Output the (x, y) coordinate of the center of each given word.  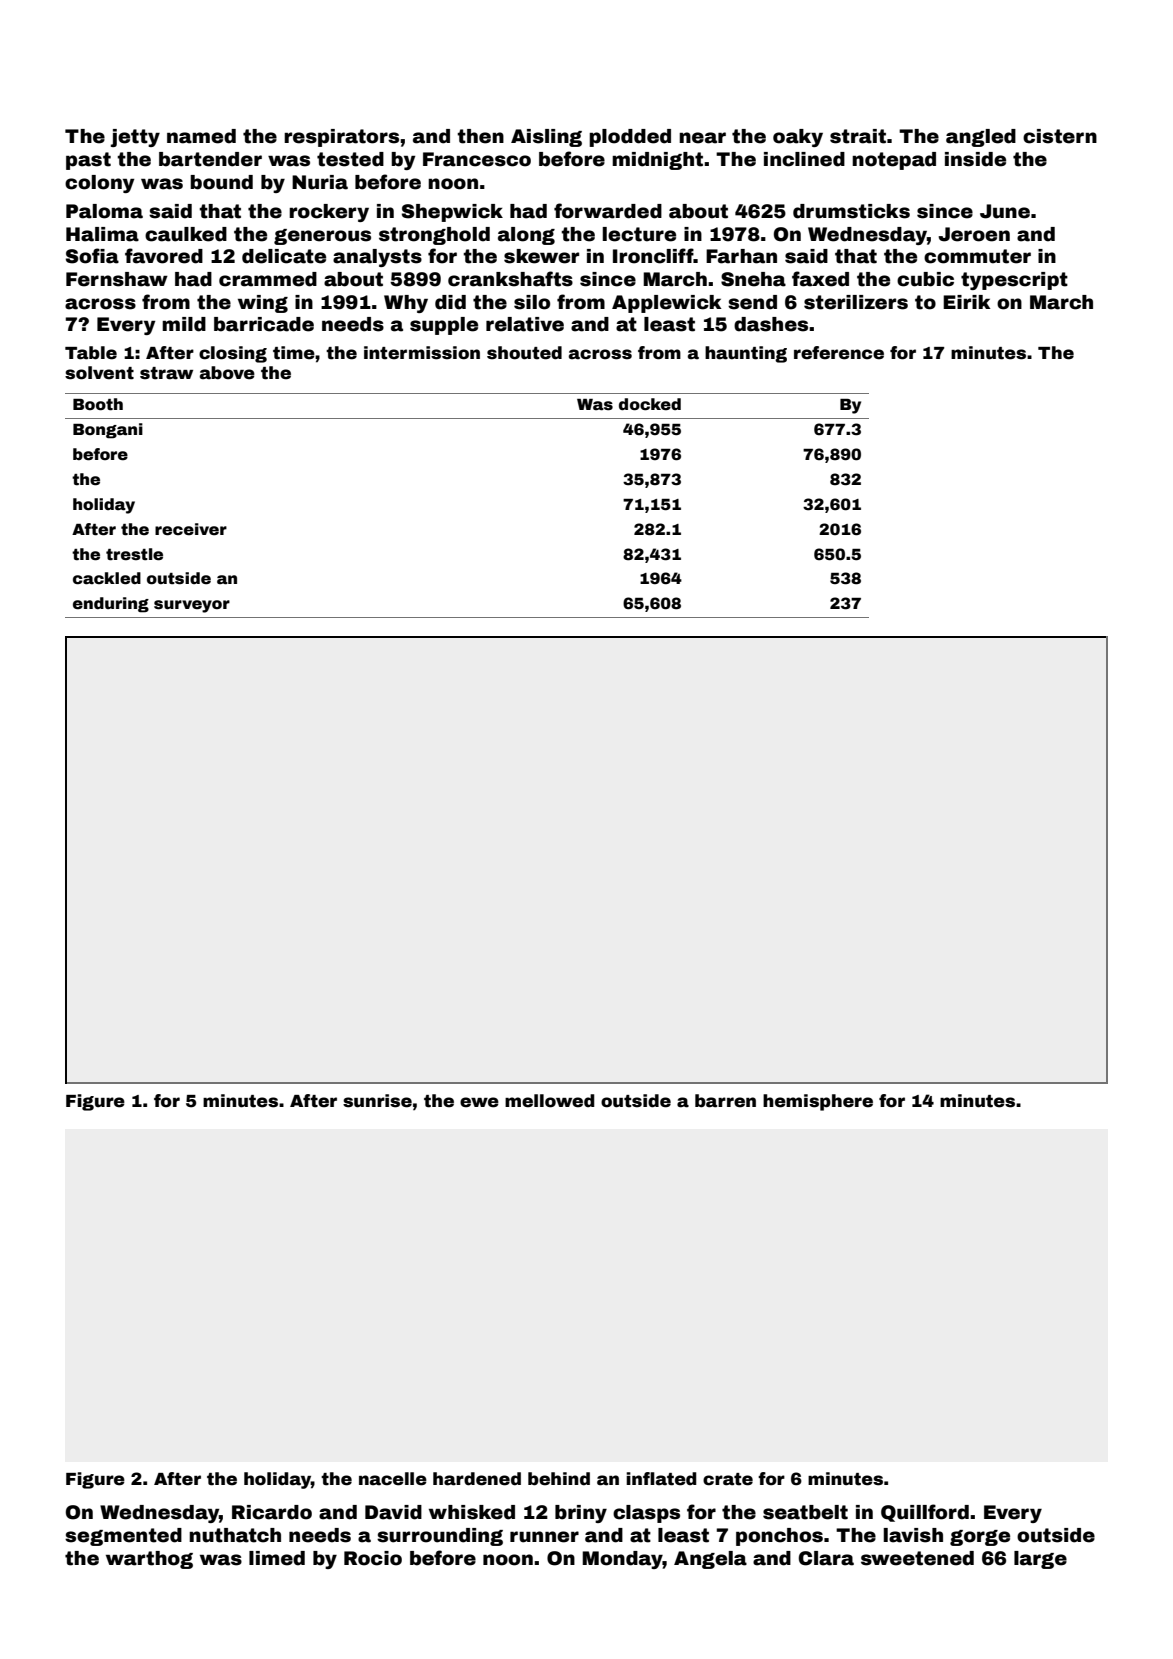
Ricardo (272, 1512)
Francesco (477, 159)
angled (981, 138)
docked (650, 404)
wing (263, 304)
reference (839, 353)
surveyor (192, 606)
